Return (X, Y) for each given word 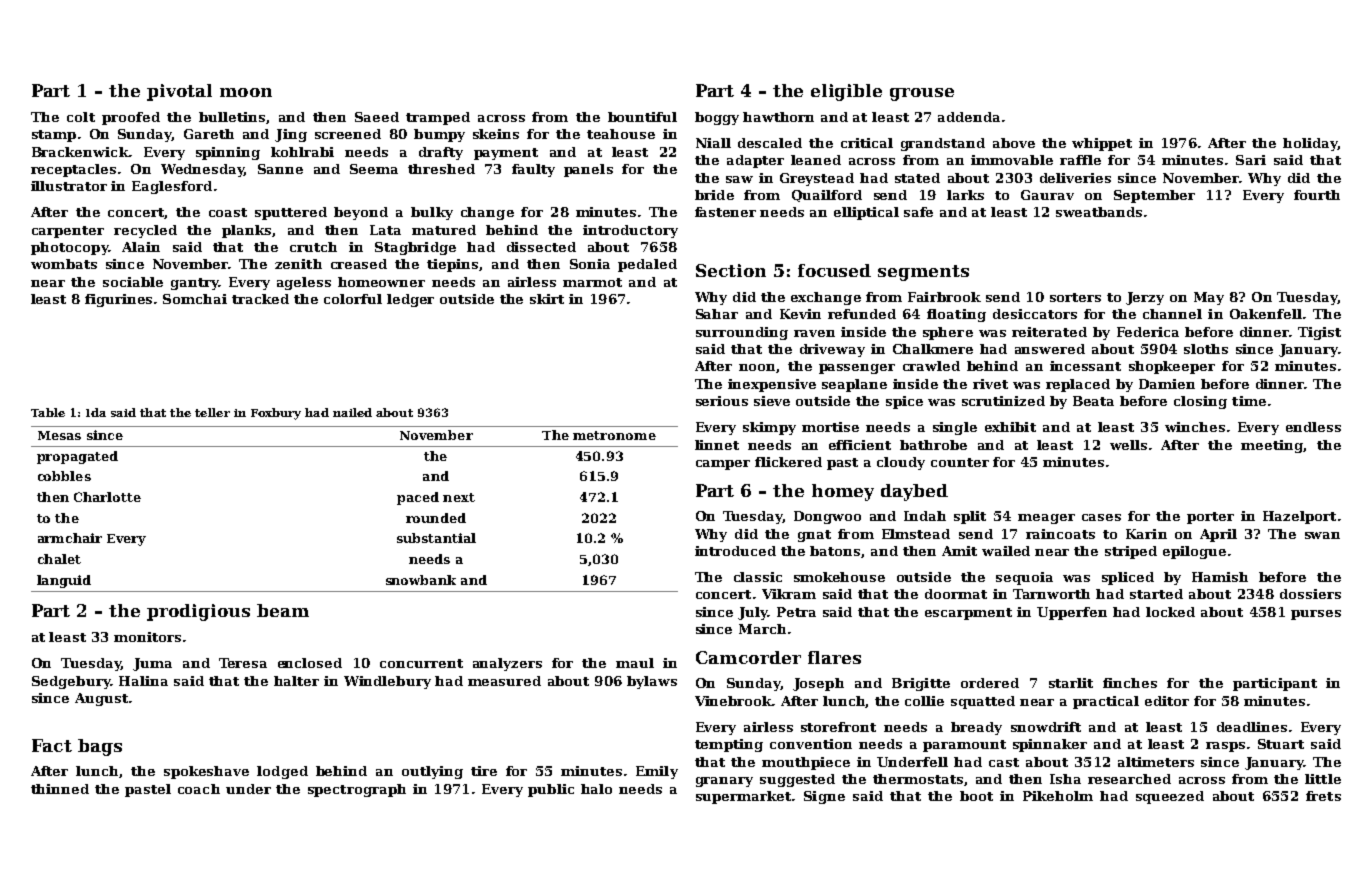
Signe (824, 797)
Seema (374, 169)
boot (976, 796)
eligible (846, 92)
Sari (1251, 160)
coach (199, 789)
